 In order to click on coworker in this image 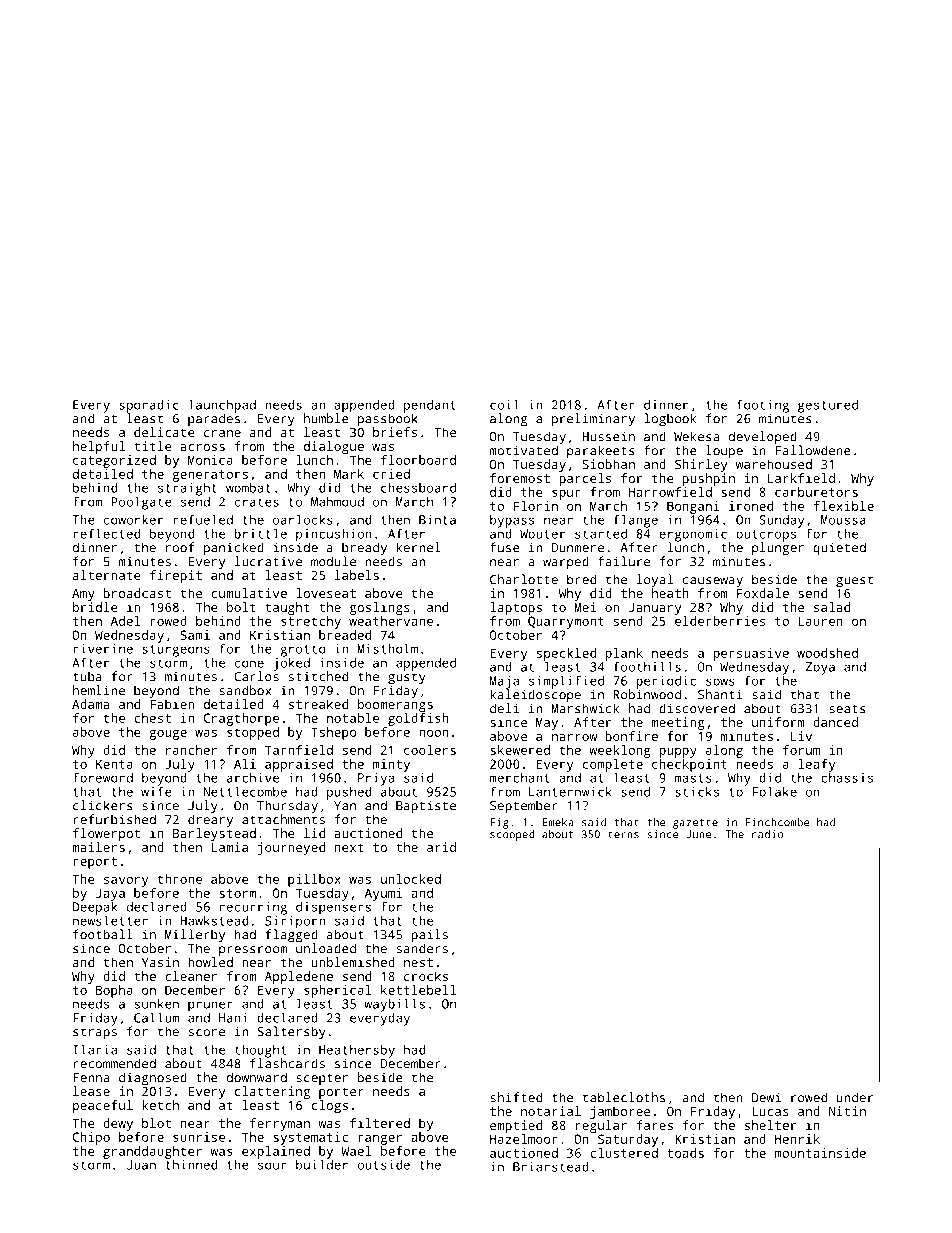, I will do `click(133, 520)`.
